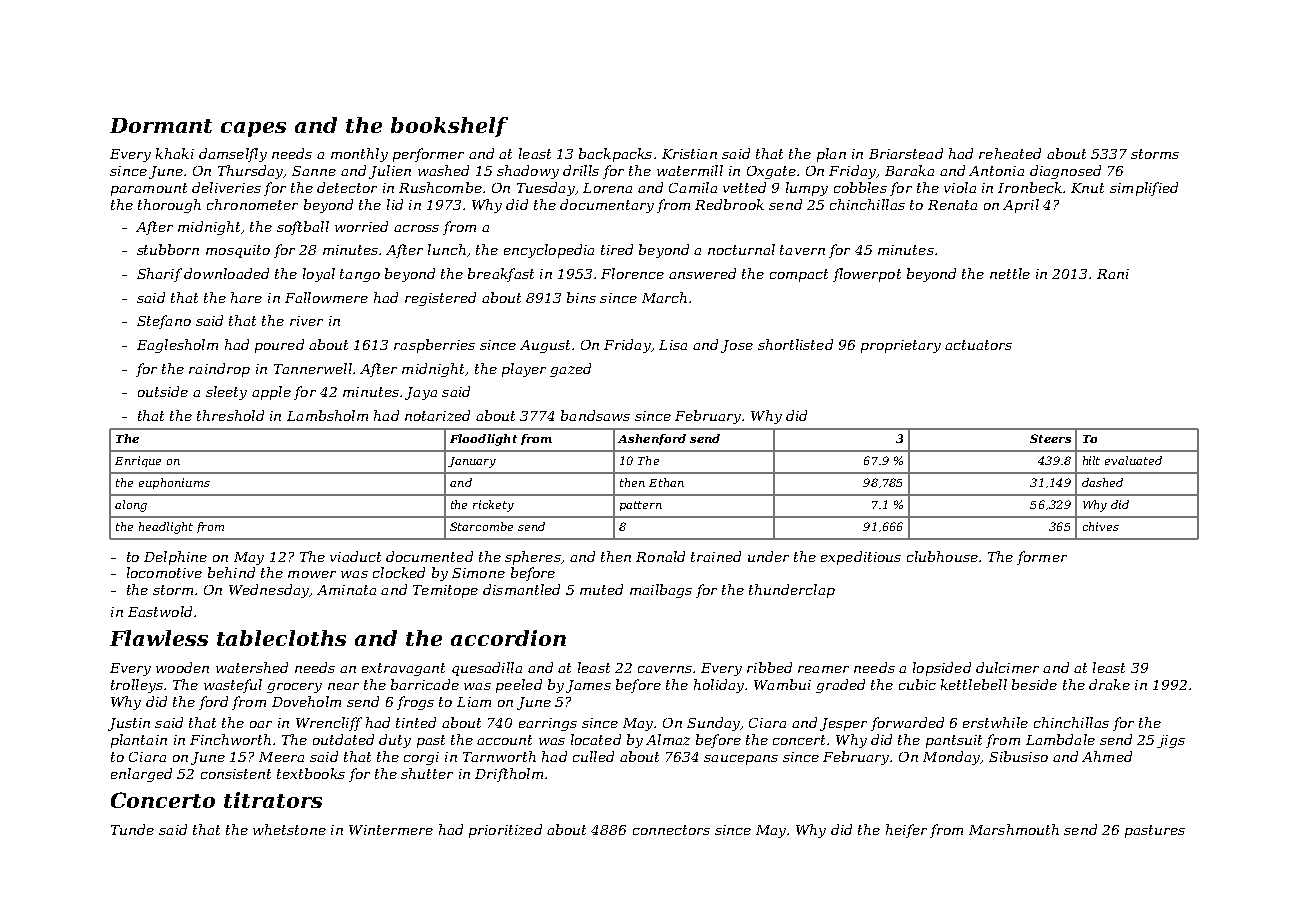  What do you see at coordinates (1109, 684) in the document?
I see `drake` at bounding box center [1109, 684].
